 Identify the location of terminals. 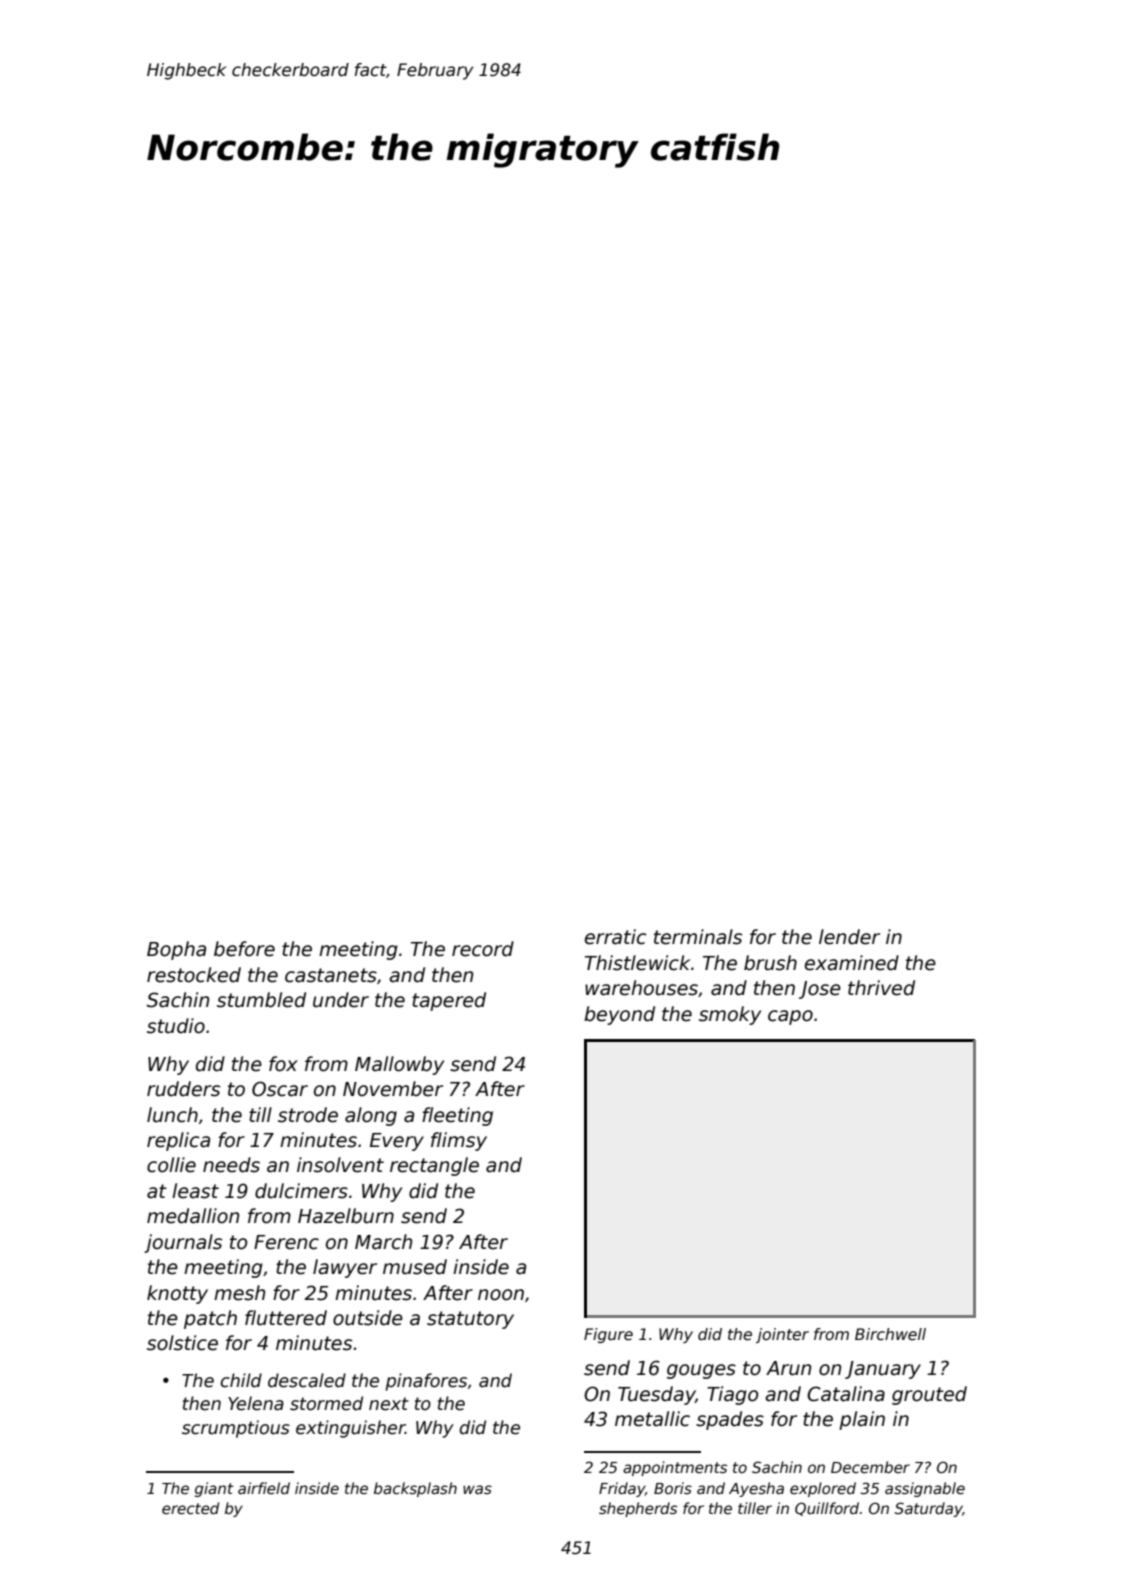
(698, 937).
